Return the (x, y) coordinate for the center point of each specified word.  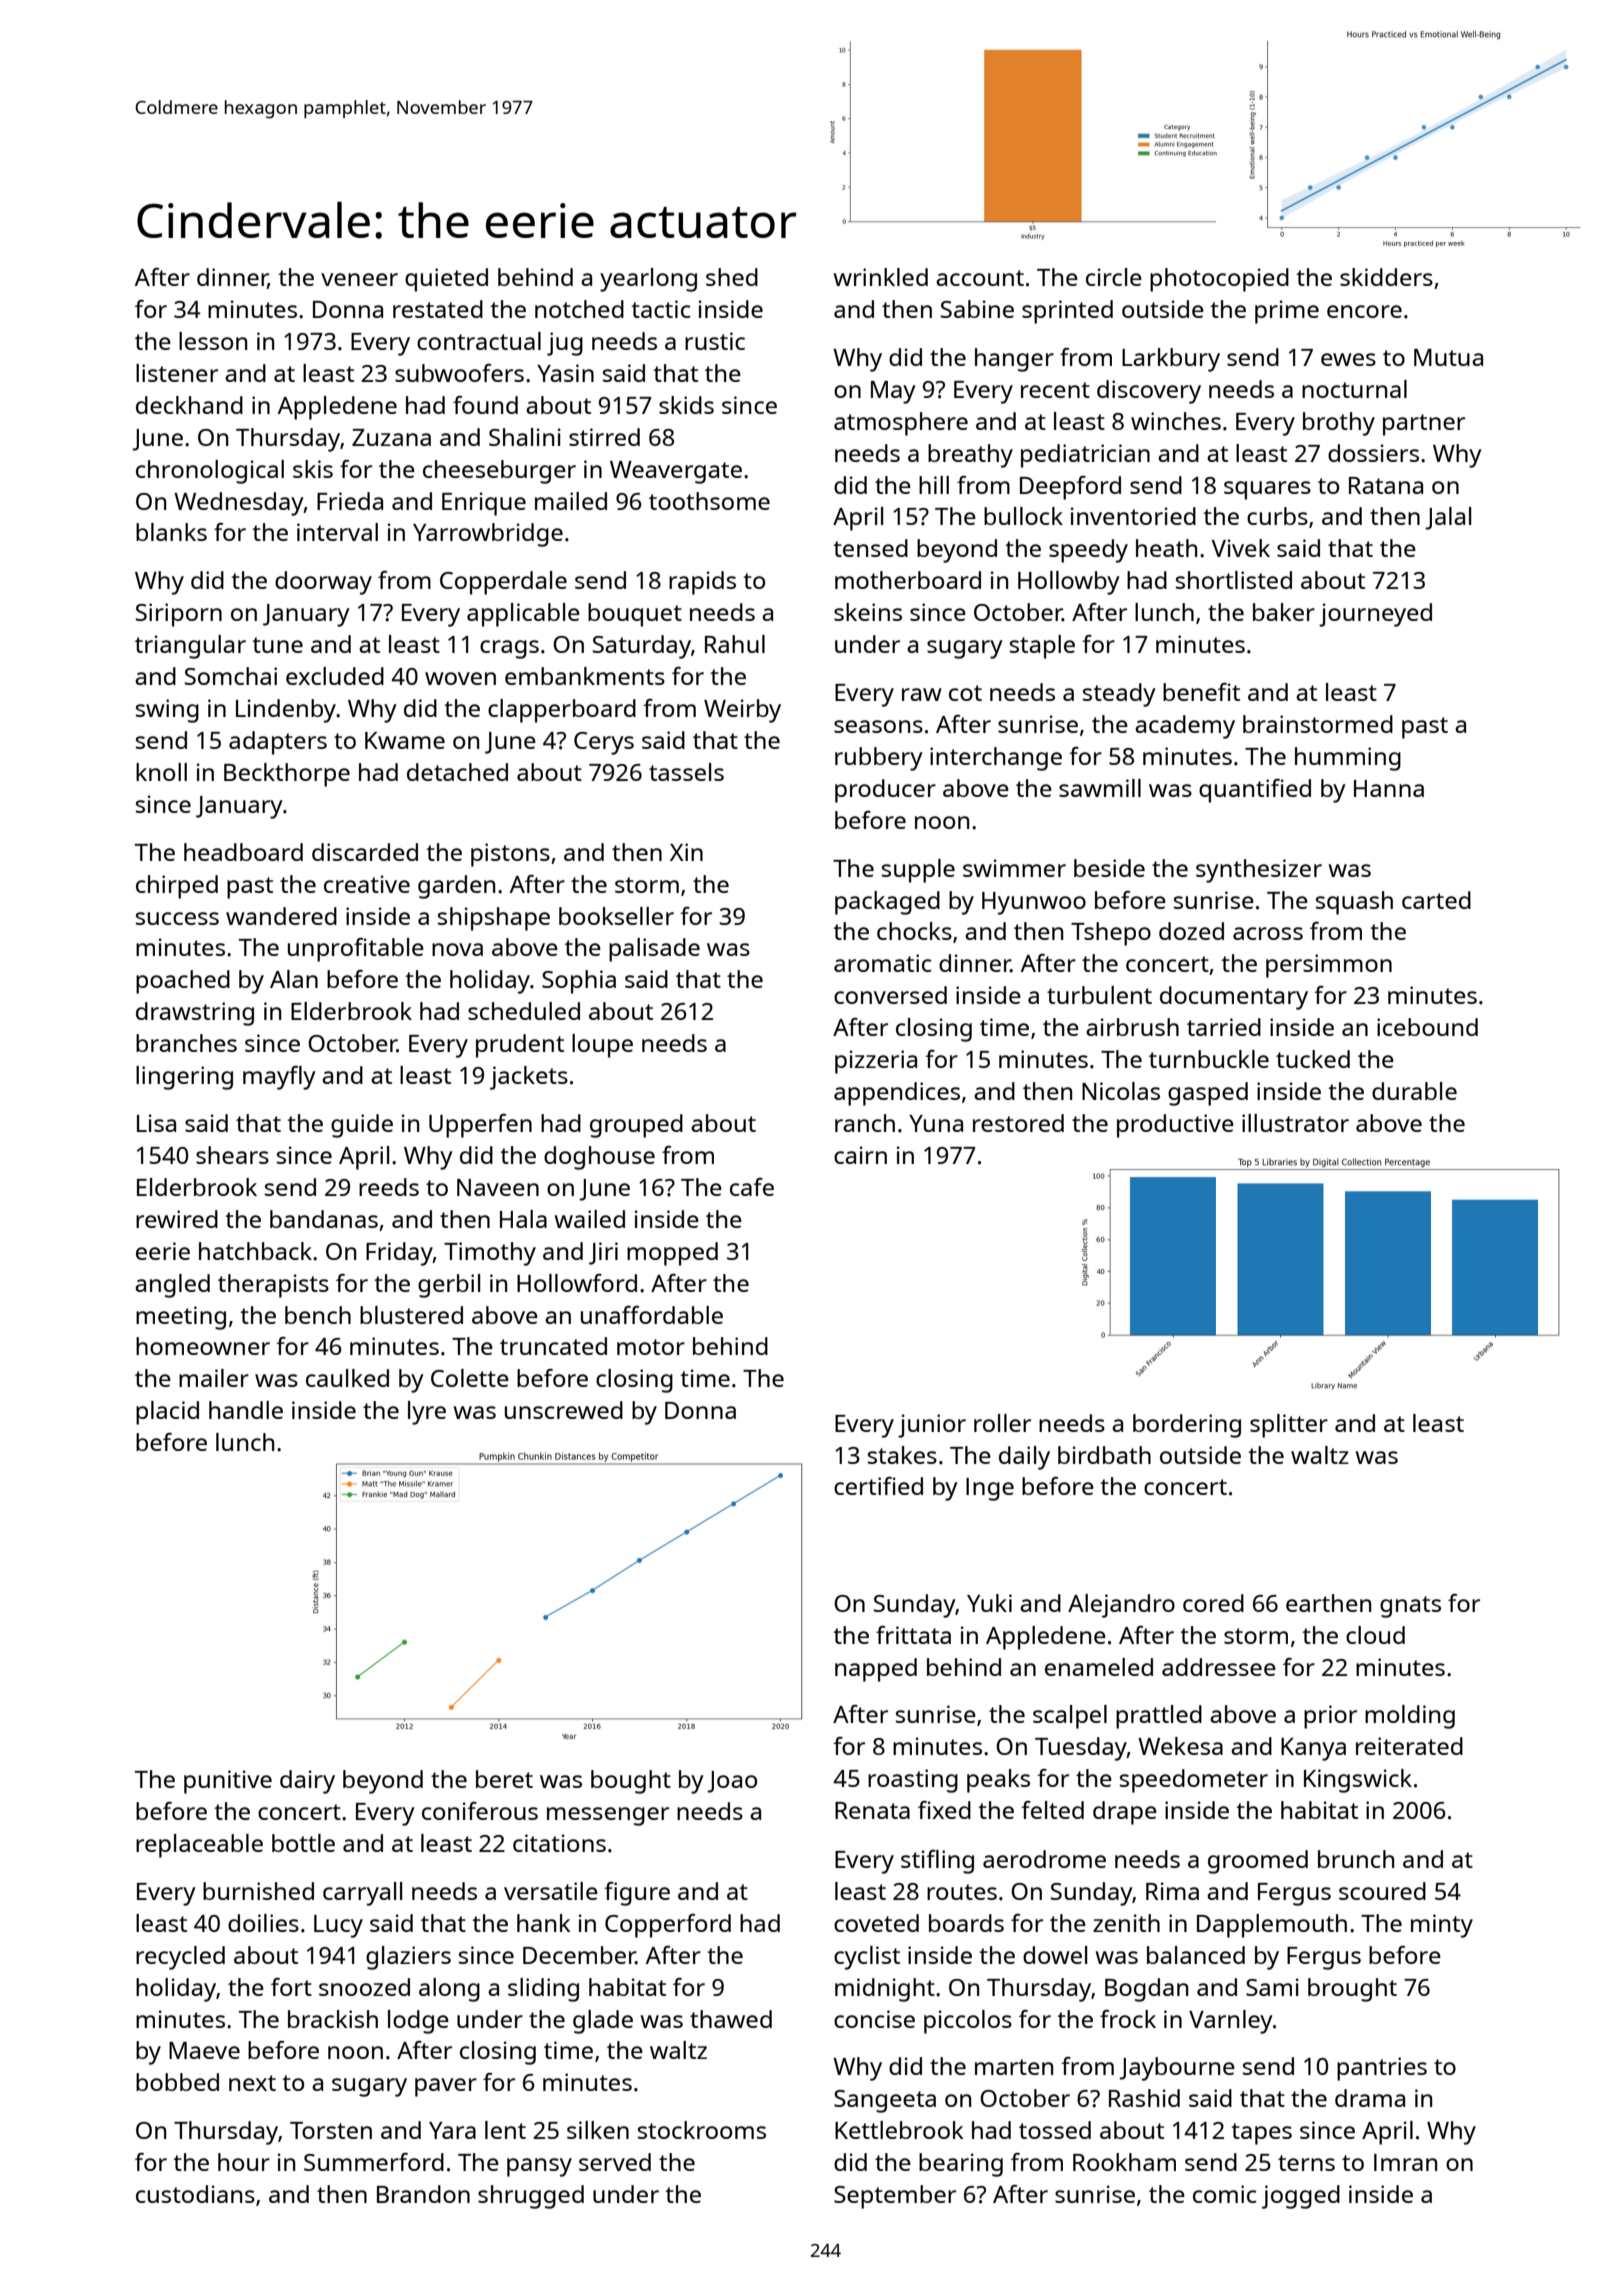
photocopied (1219, 280)
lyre (427, 1413)
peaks (998, 1781)
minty (1442, 1926)
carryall (362, 1894)
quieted (446, 280)
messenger (608, 1816)
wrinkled (881, 277)
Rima (1172, 1891)
